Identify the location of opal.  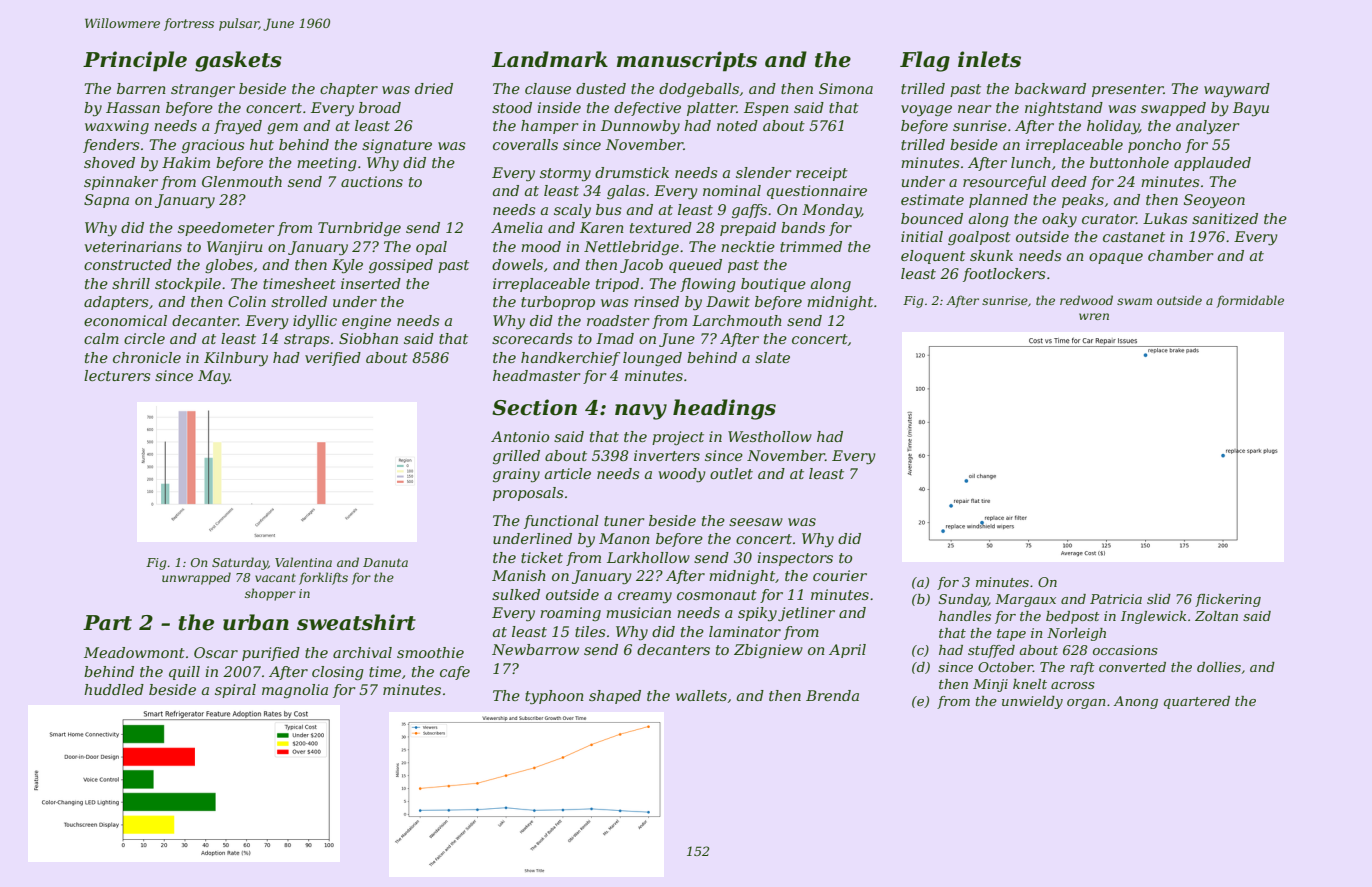
(431, 248).
